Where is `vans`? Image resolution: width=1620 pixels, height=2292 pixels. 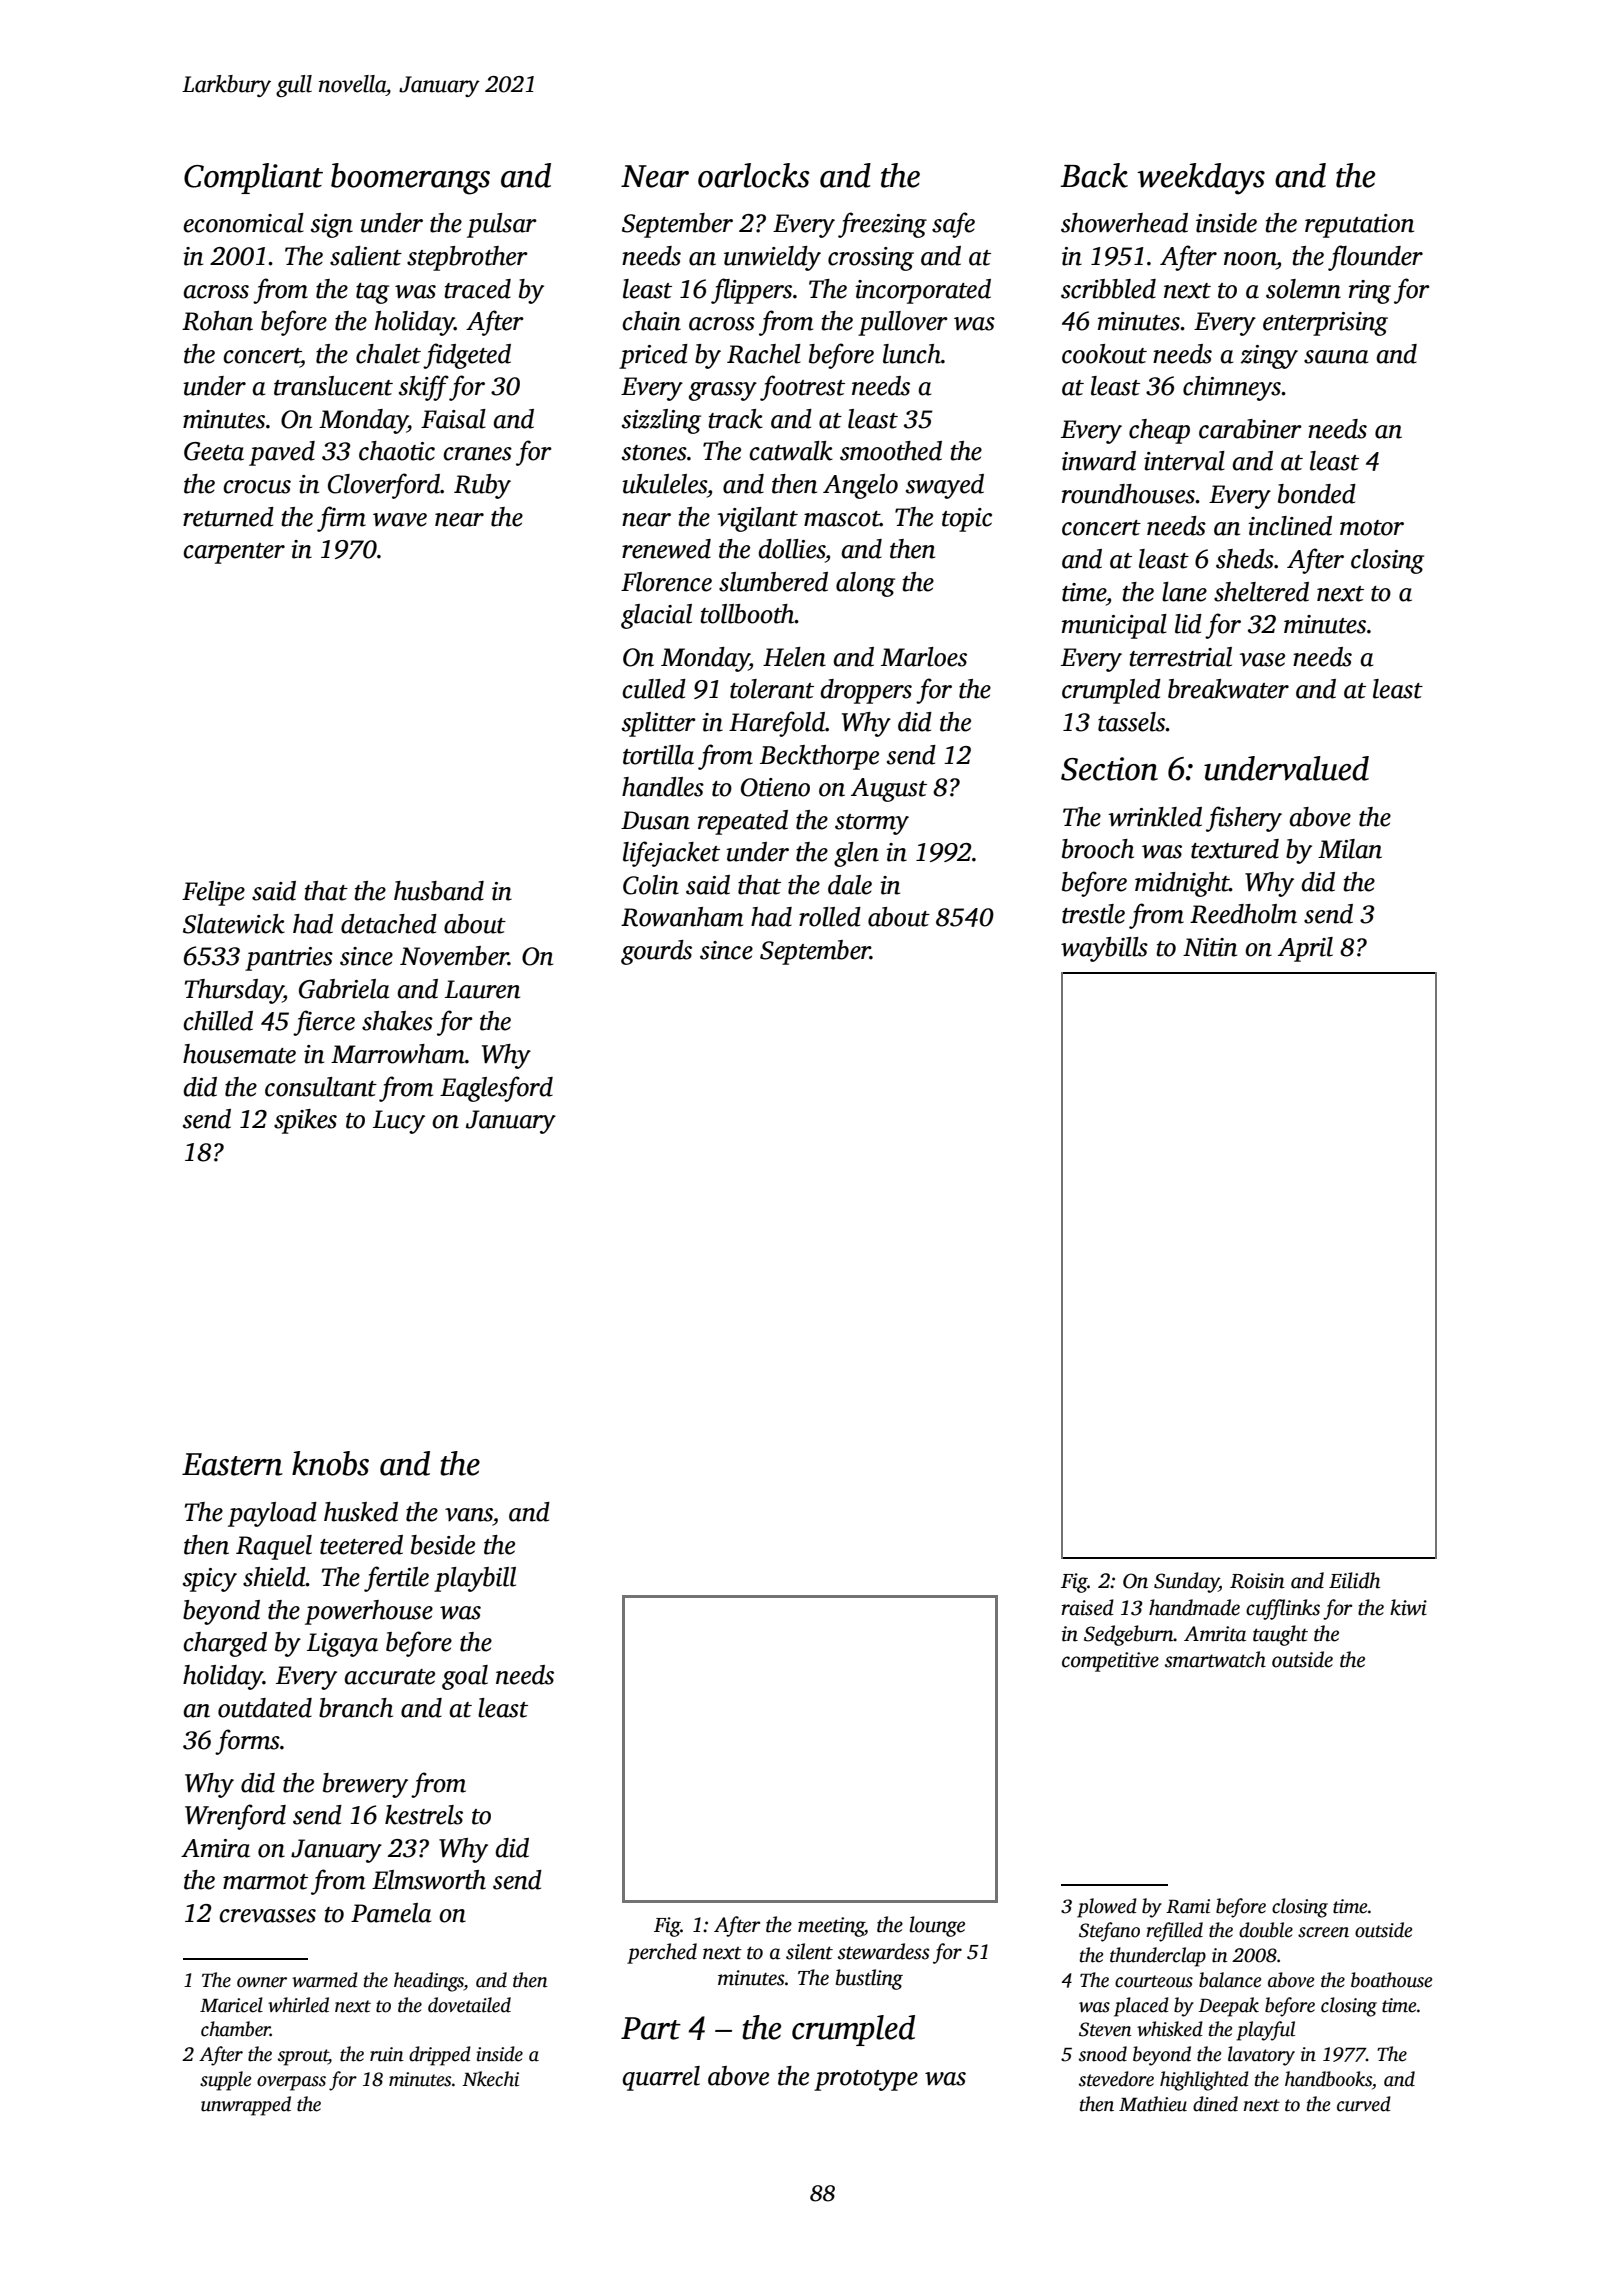
vans is located at coordinates (469, 1515).
